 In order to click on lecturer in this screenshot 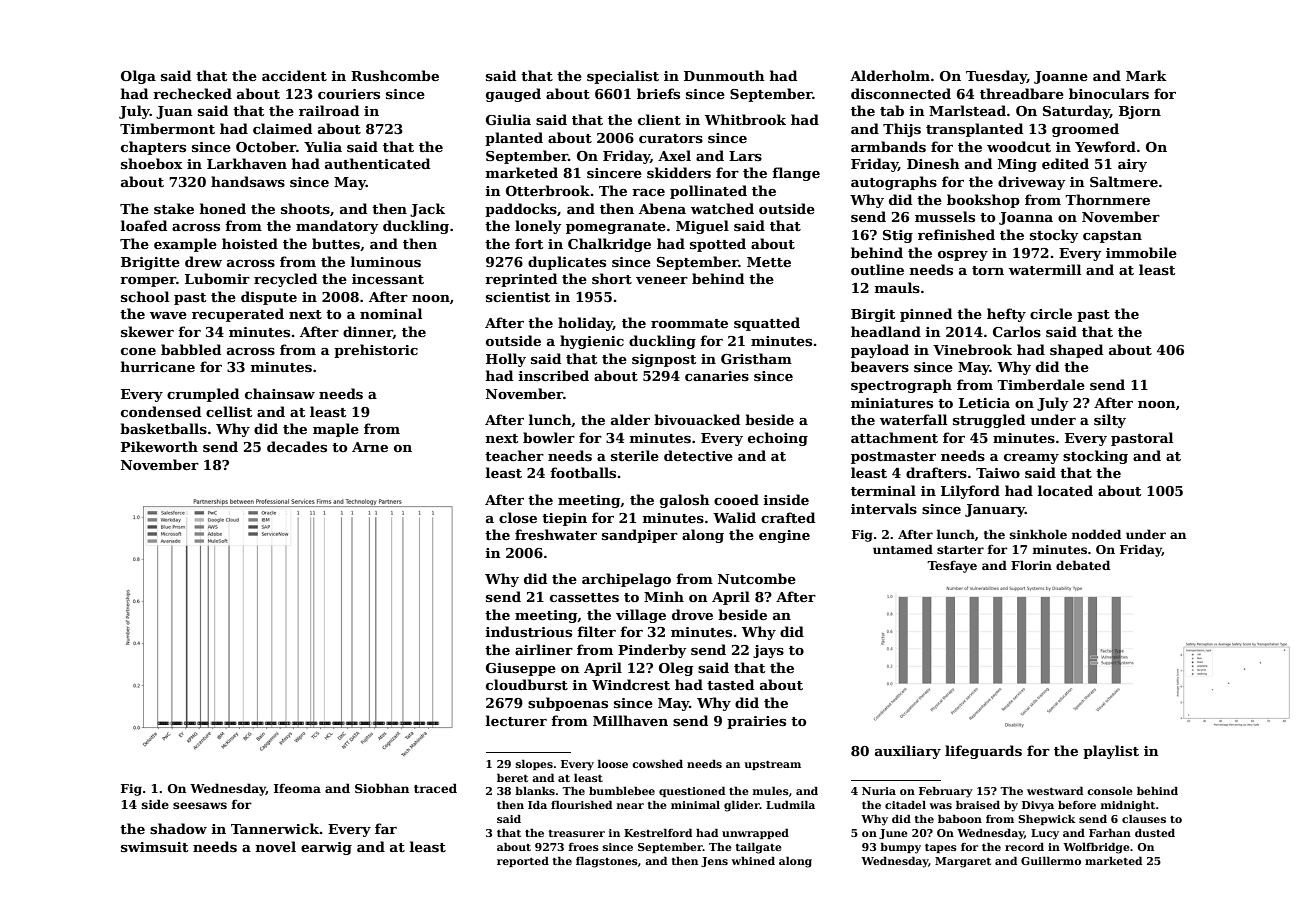, I will do `click(516, 720)`.
